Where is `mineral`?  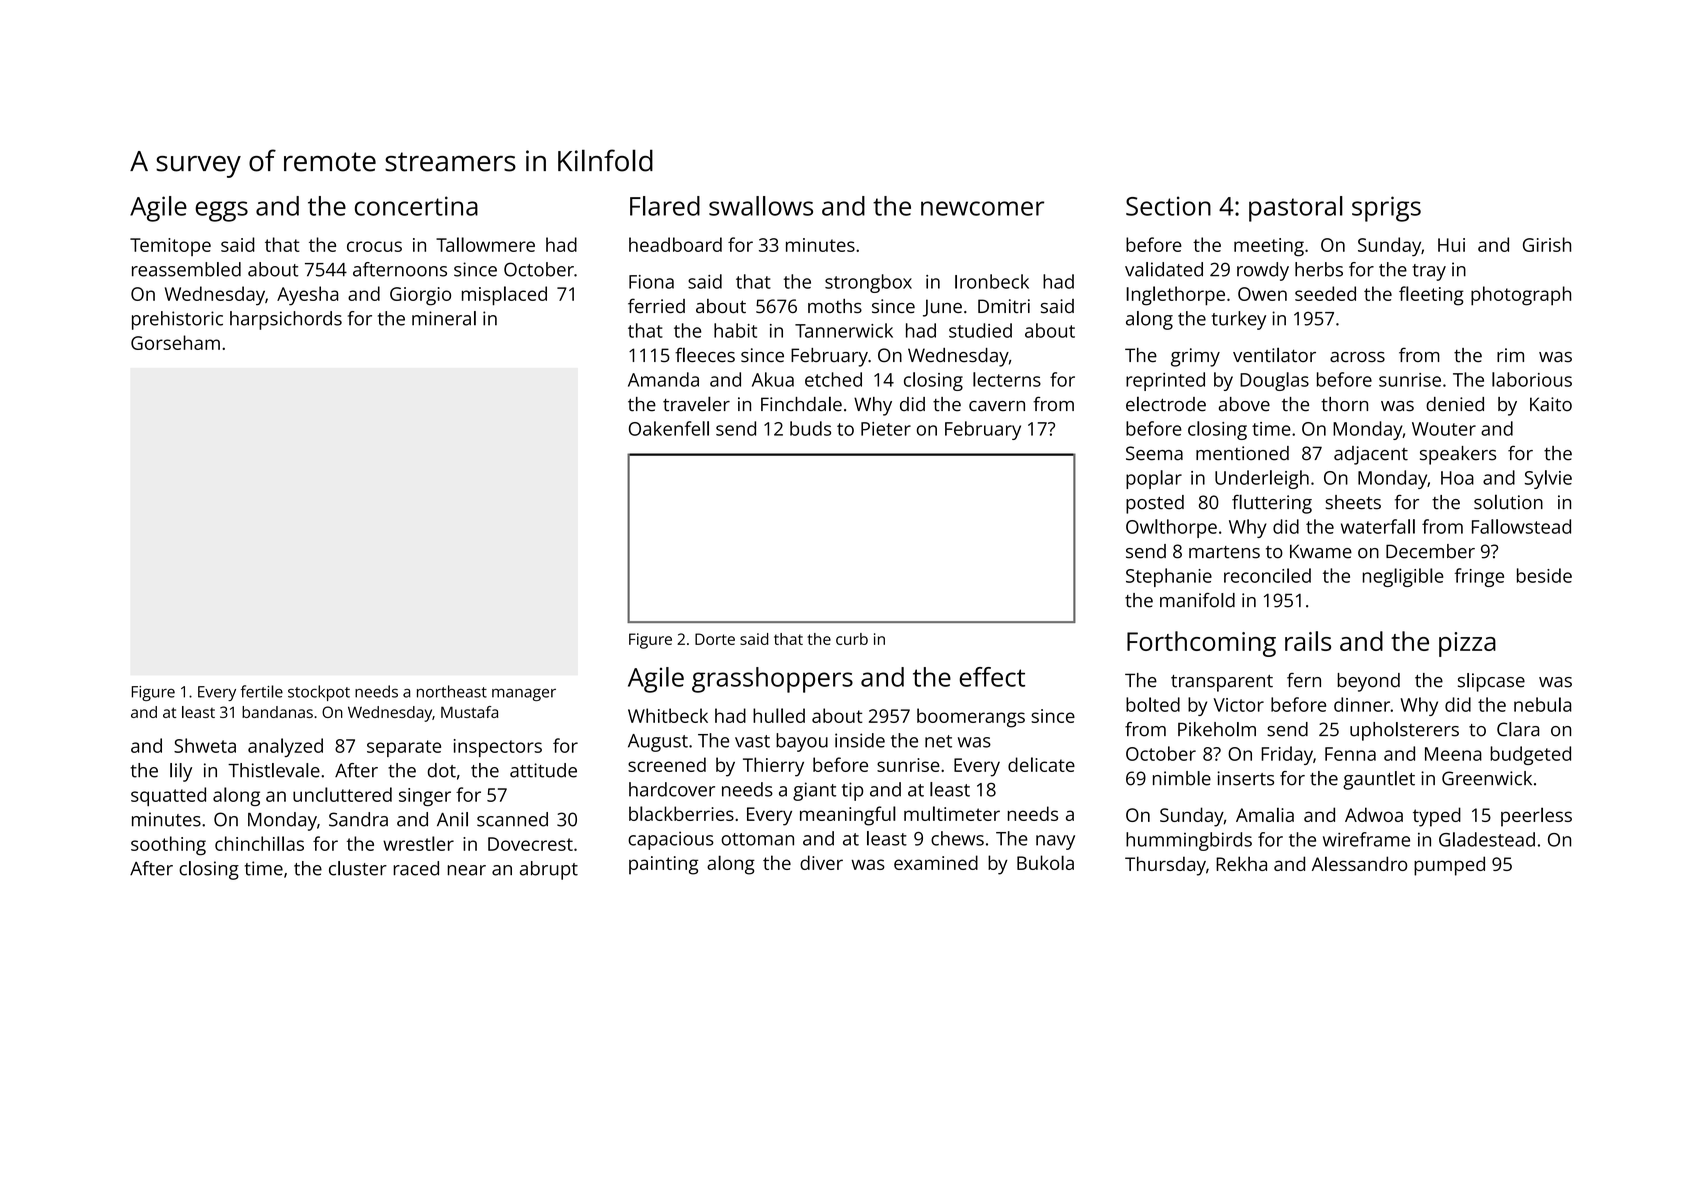 mineral is located at coordinates (444, 318).
